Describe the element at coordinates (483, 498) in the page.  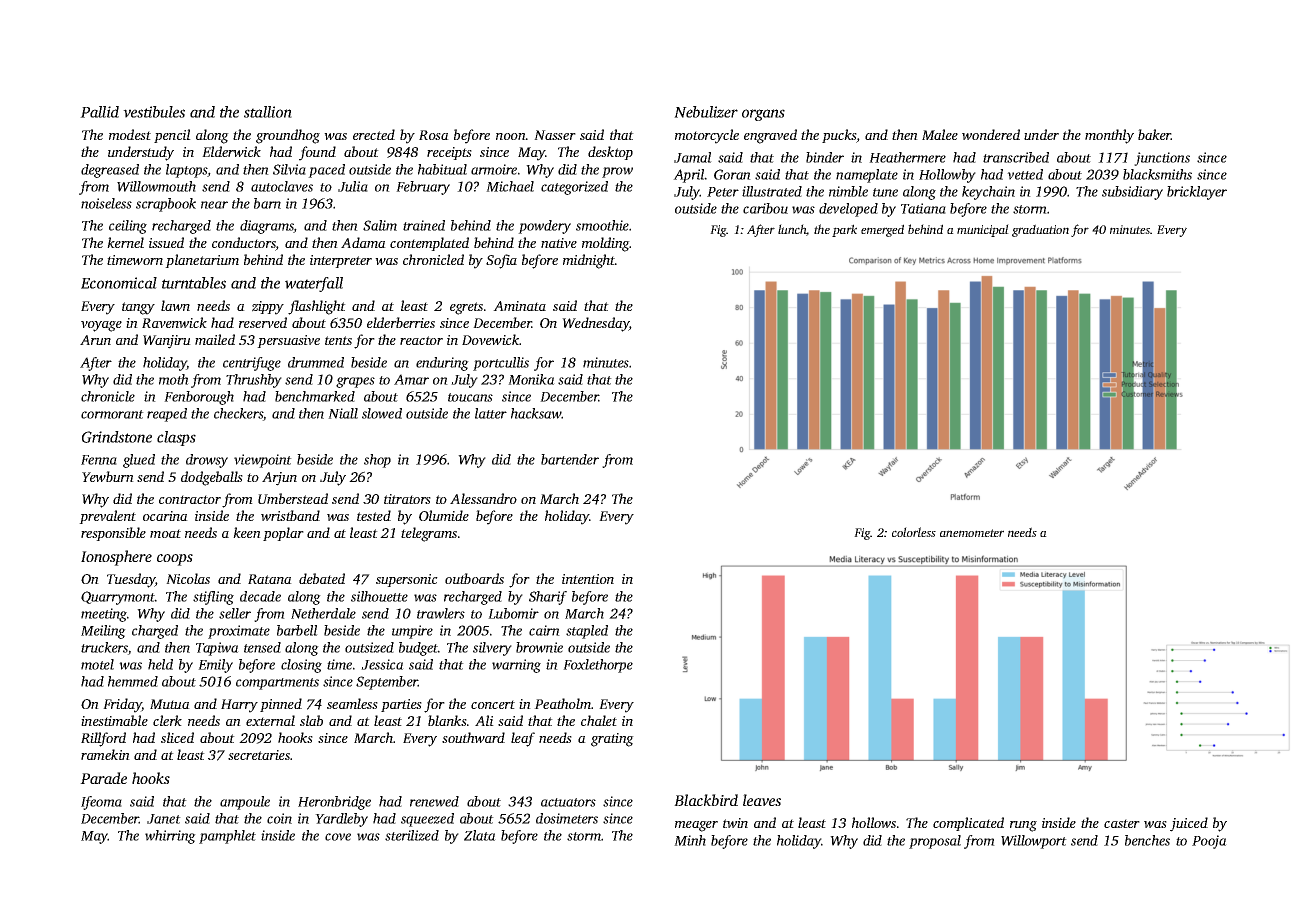
I see `Alessandro` at that location.
